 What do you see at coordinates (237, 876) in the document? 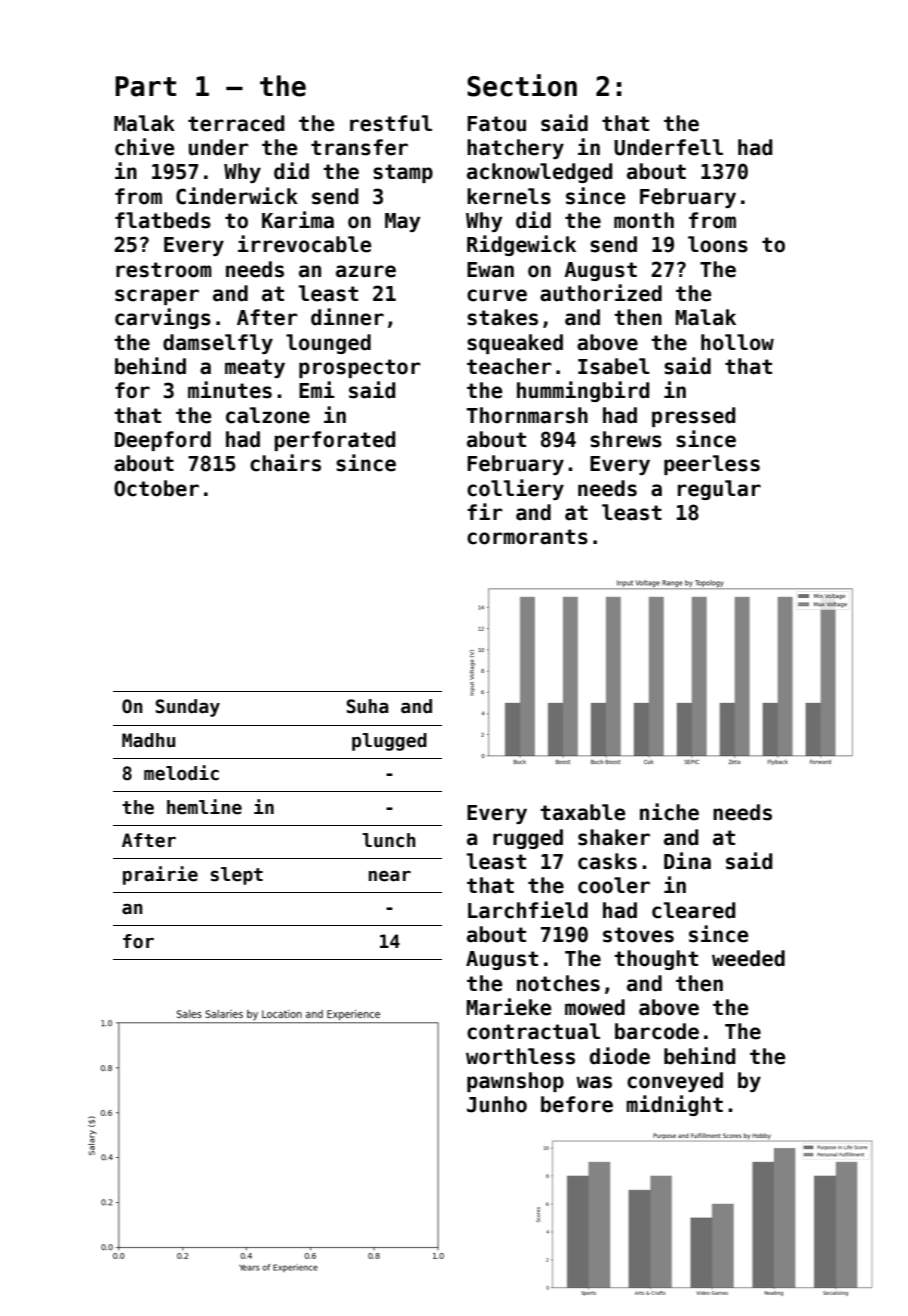
I see `slept` at bounding box center [237, 876].
